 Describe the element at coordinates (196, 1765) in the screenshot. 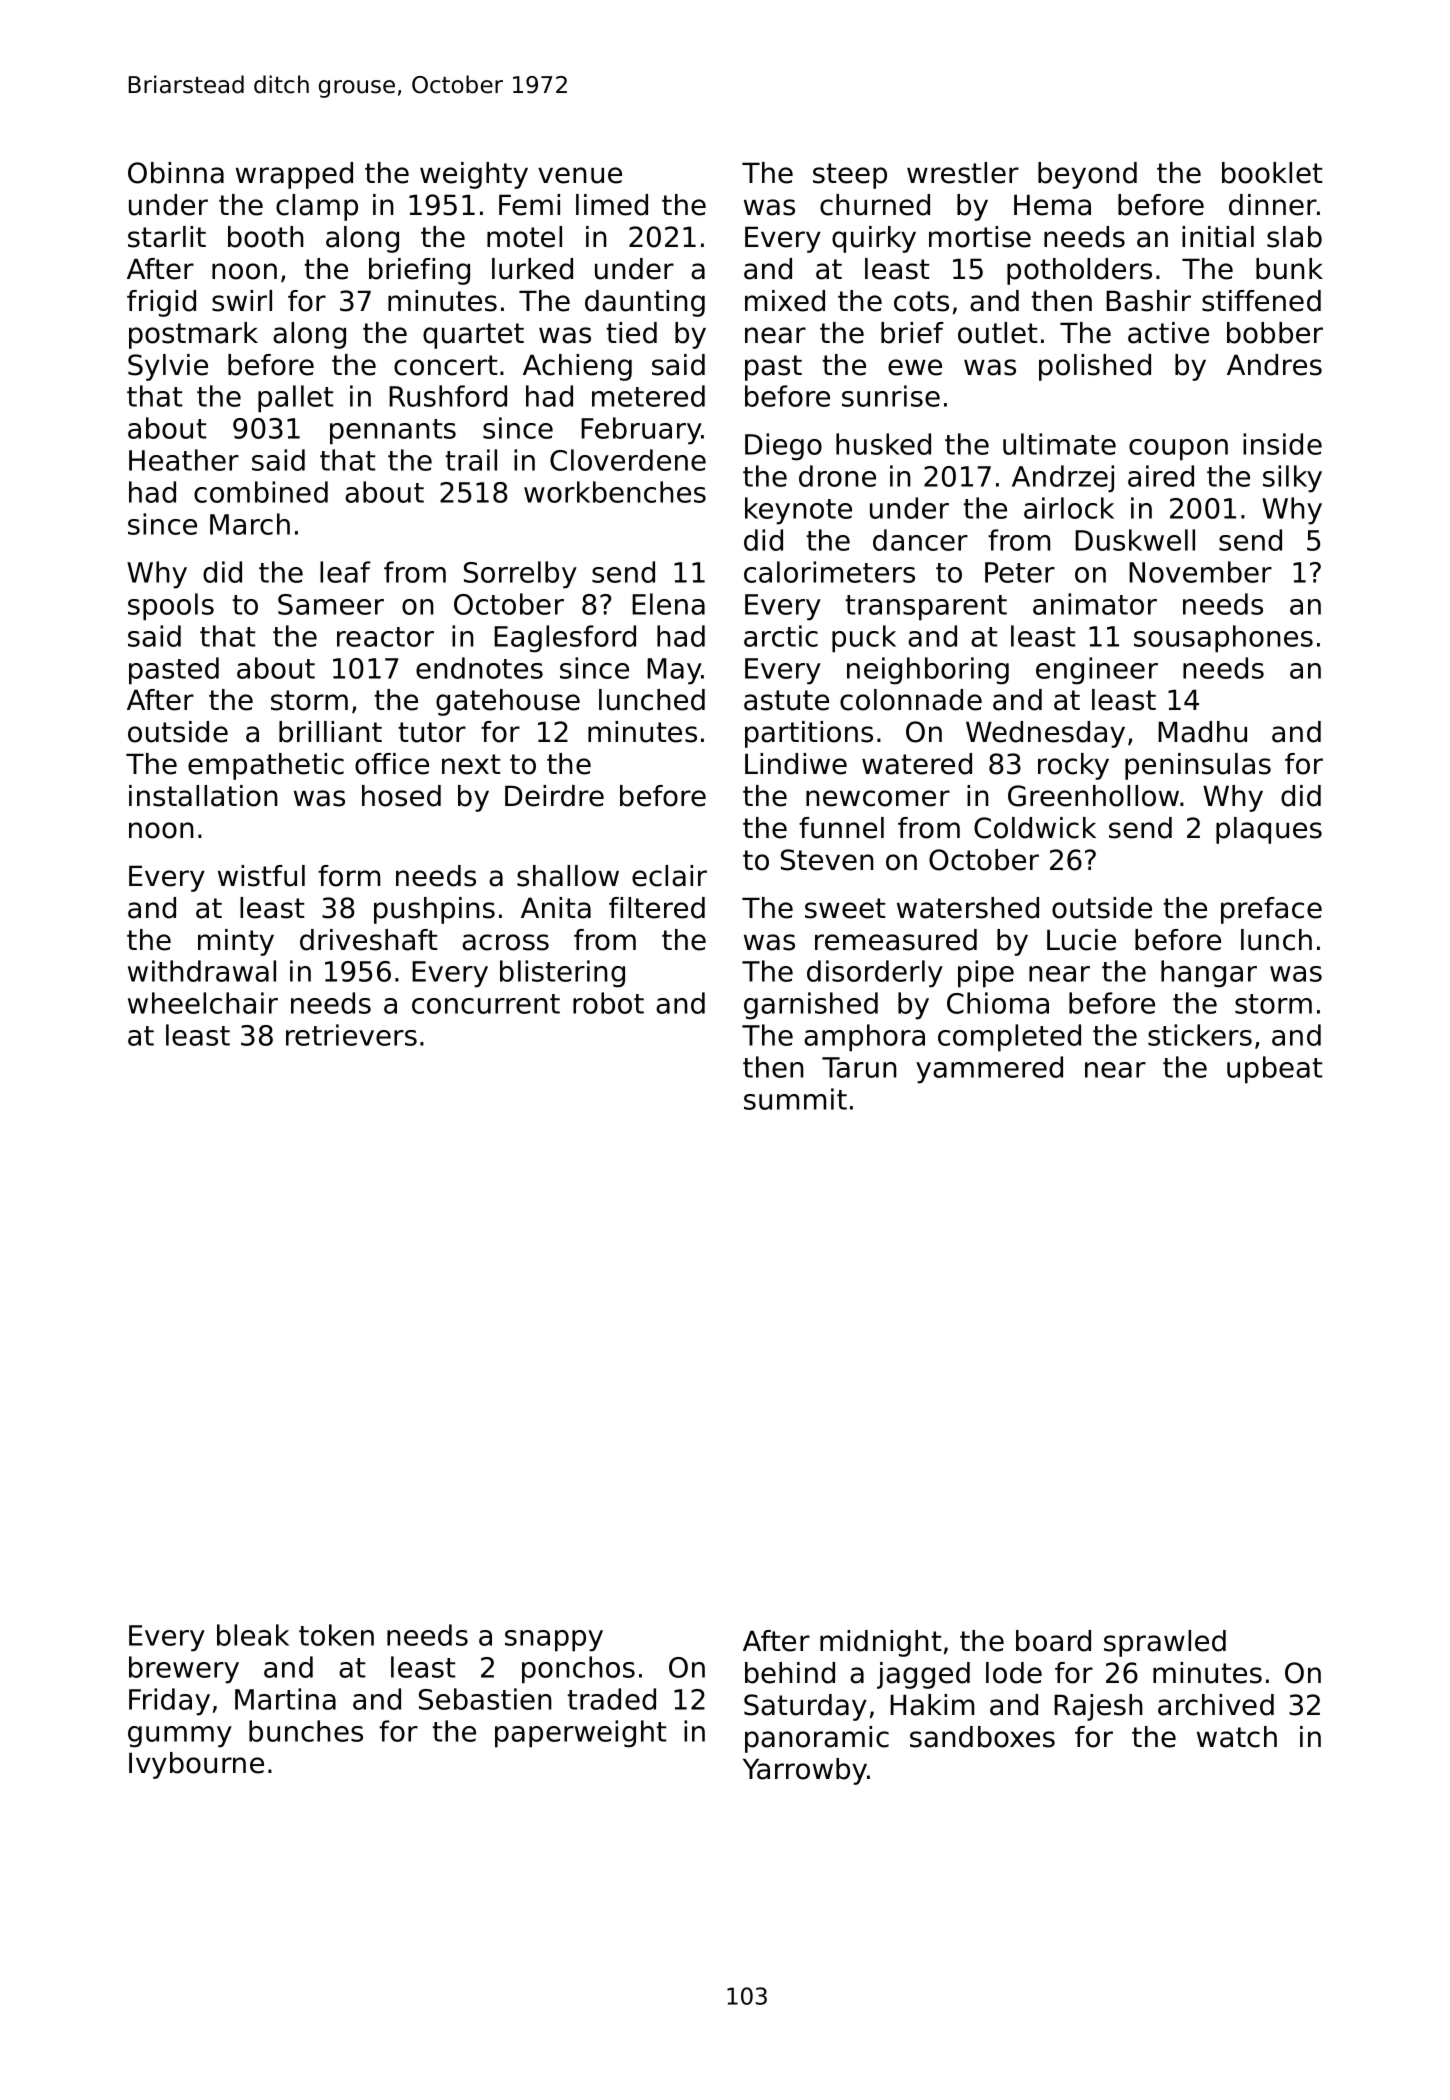

I see `Ivybourne` at that location.
